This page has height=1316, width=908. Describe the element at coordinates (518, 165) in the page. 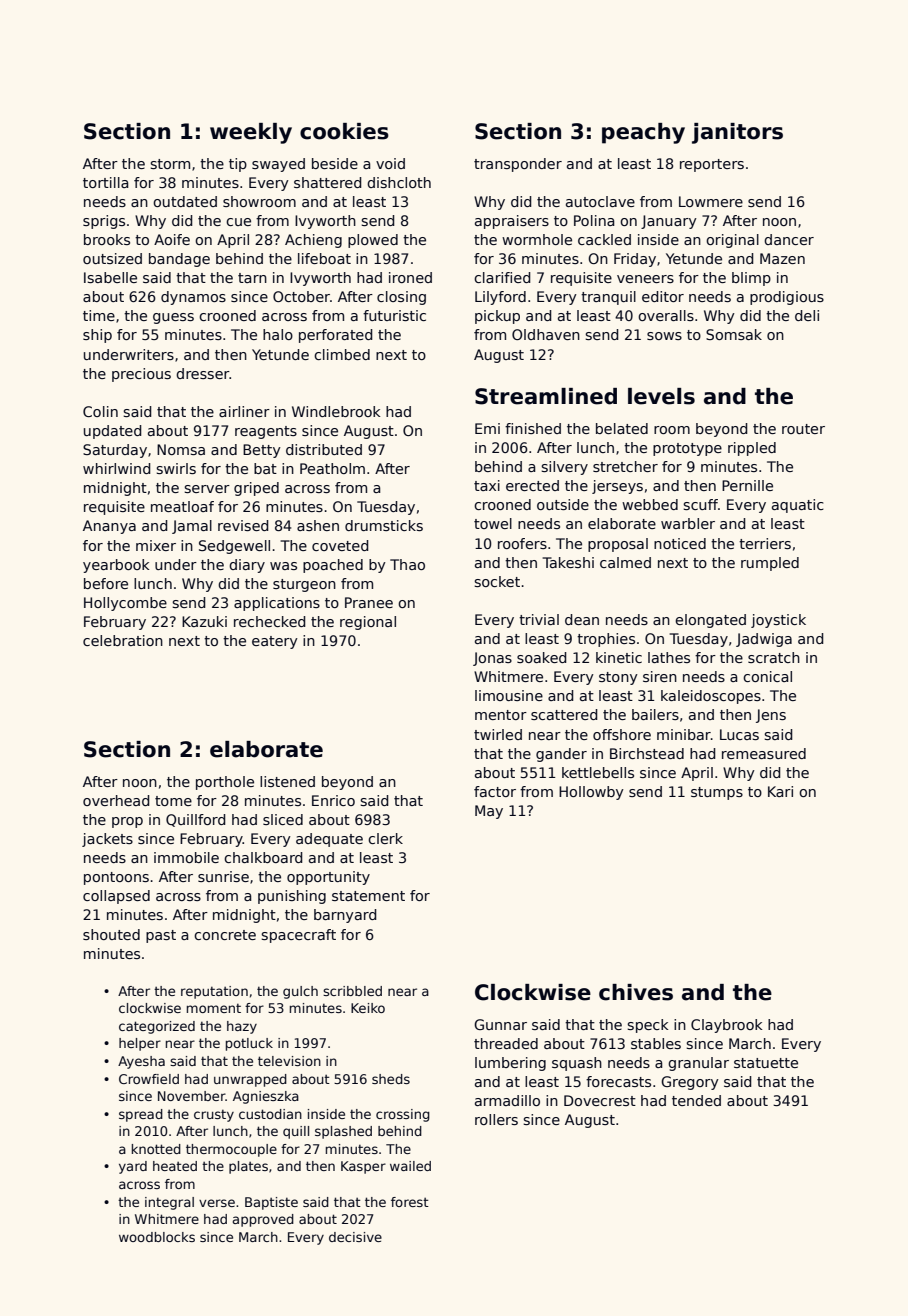

I see `transponder` at that location.
